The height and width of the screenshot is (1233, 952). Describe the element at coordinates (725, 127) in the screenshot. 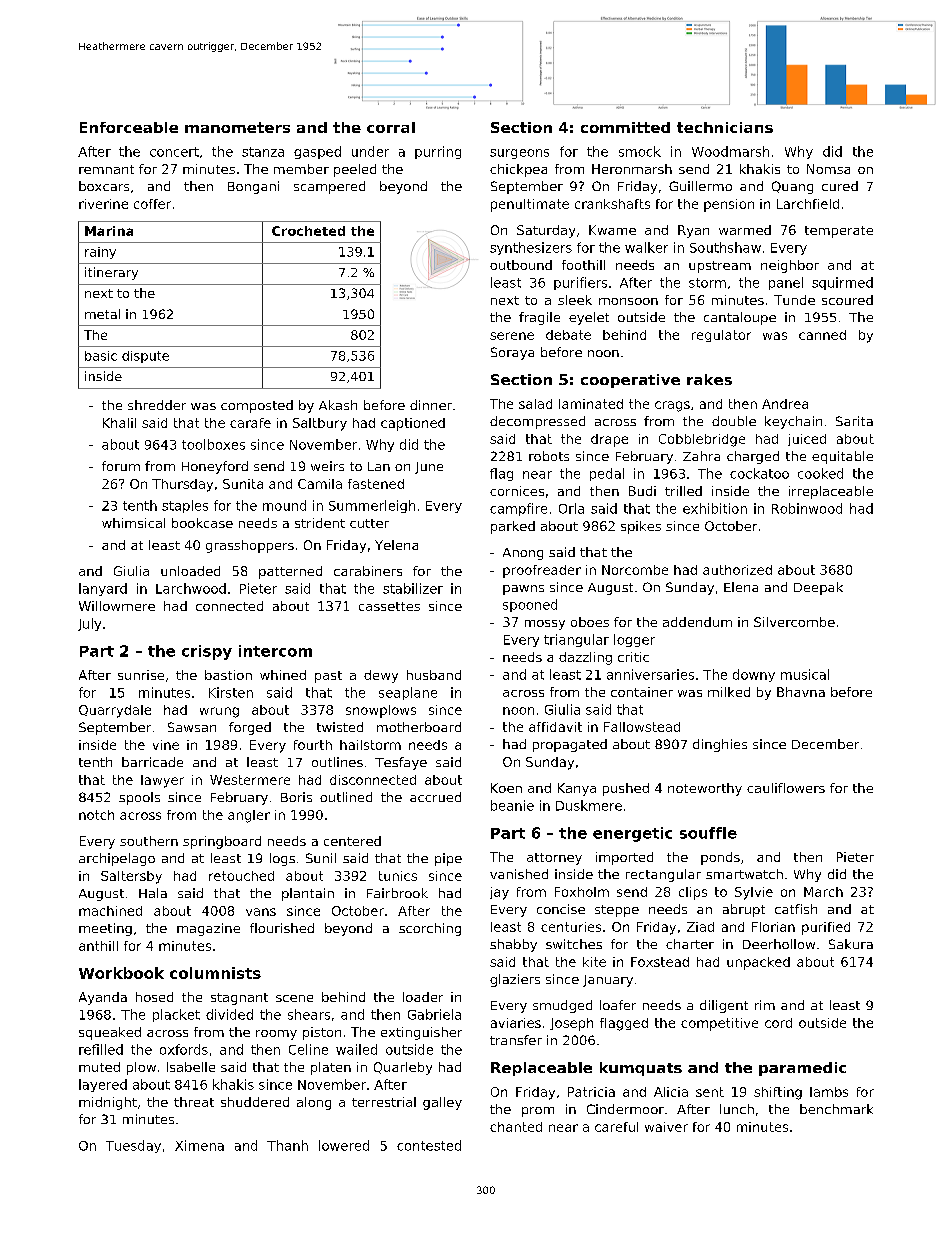

I see `technicians` at that location.
